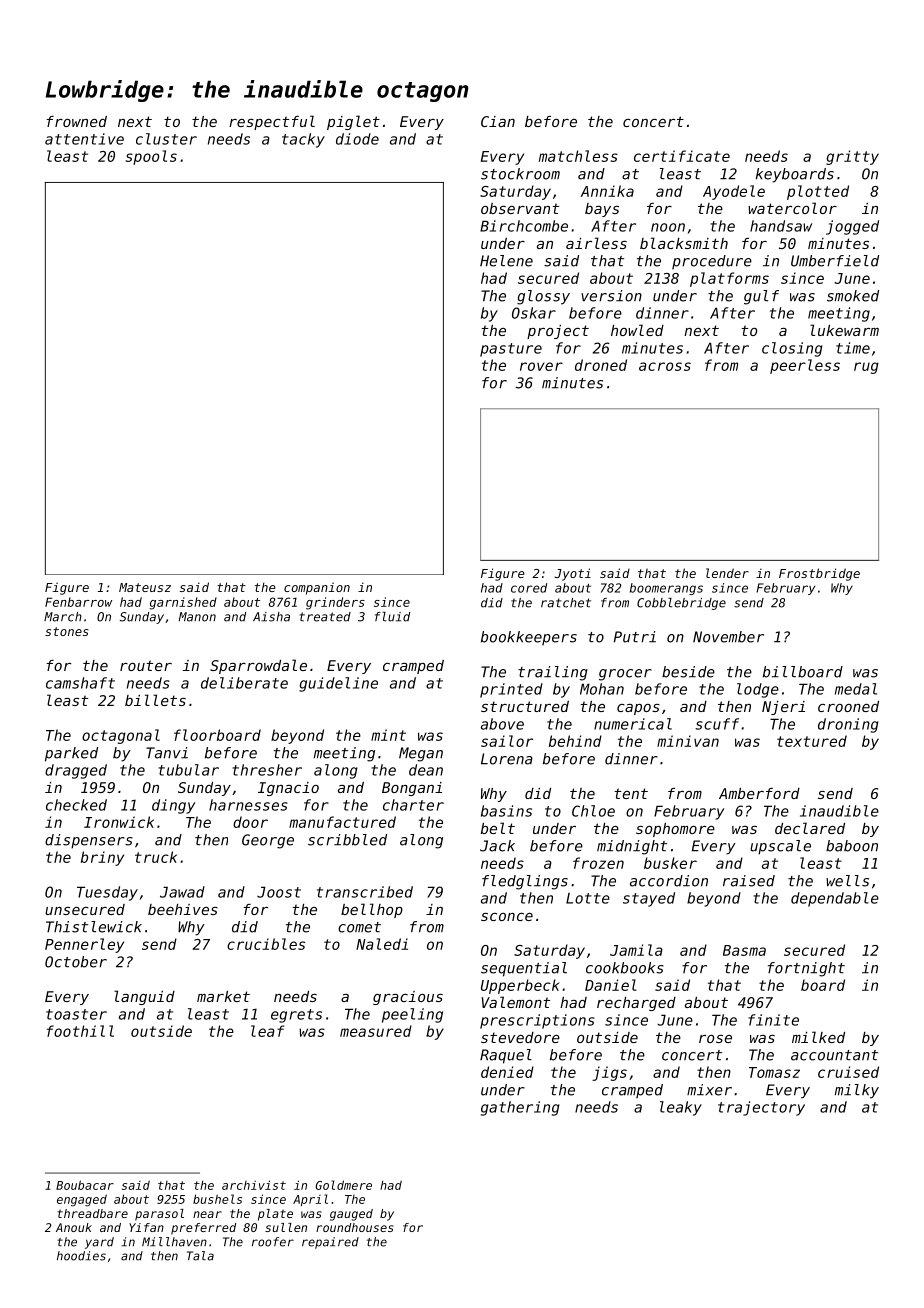  Describe the element at coordinates (734, 192) in the image. I see `Ayodele` at that location.
